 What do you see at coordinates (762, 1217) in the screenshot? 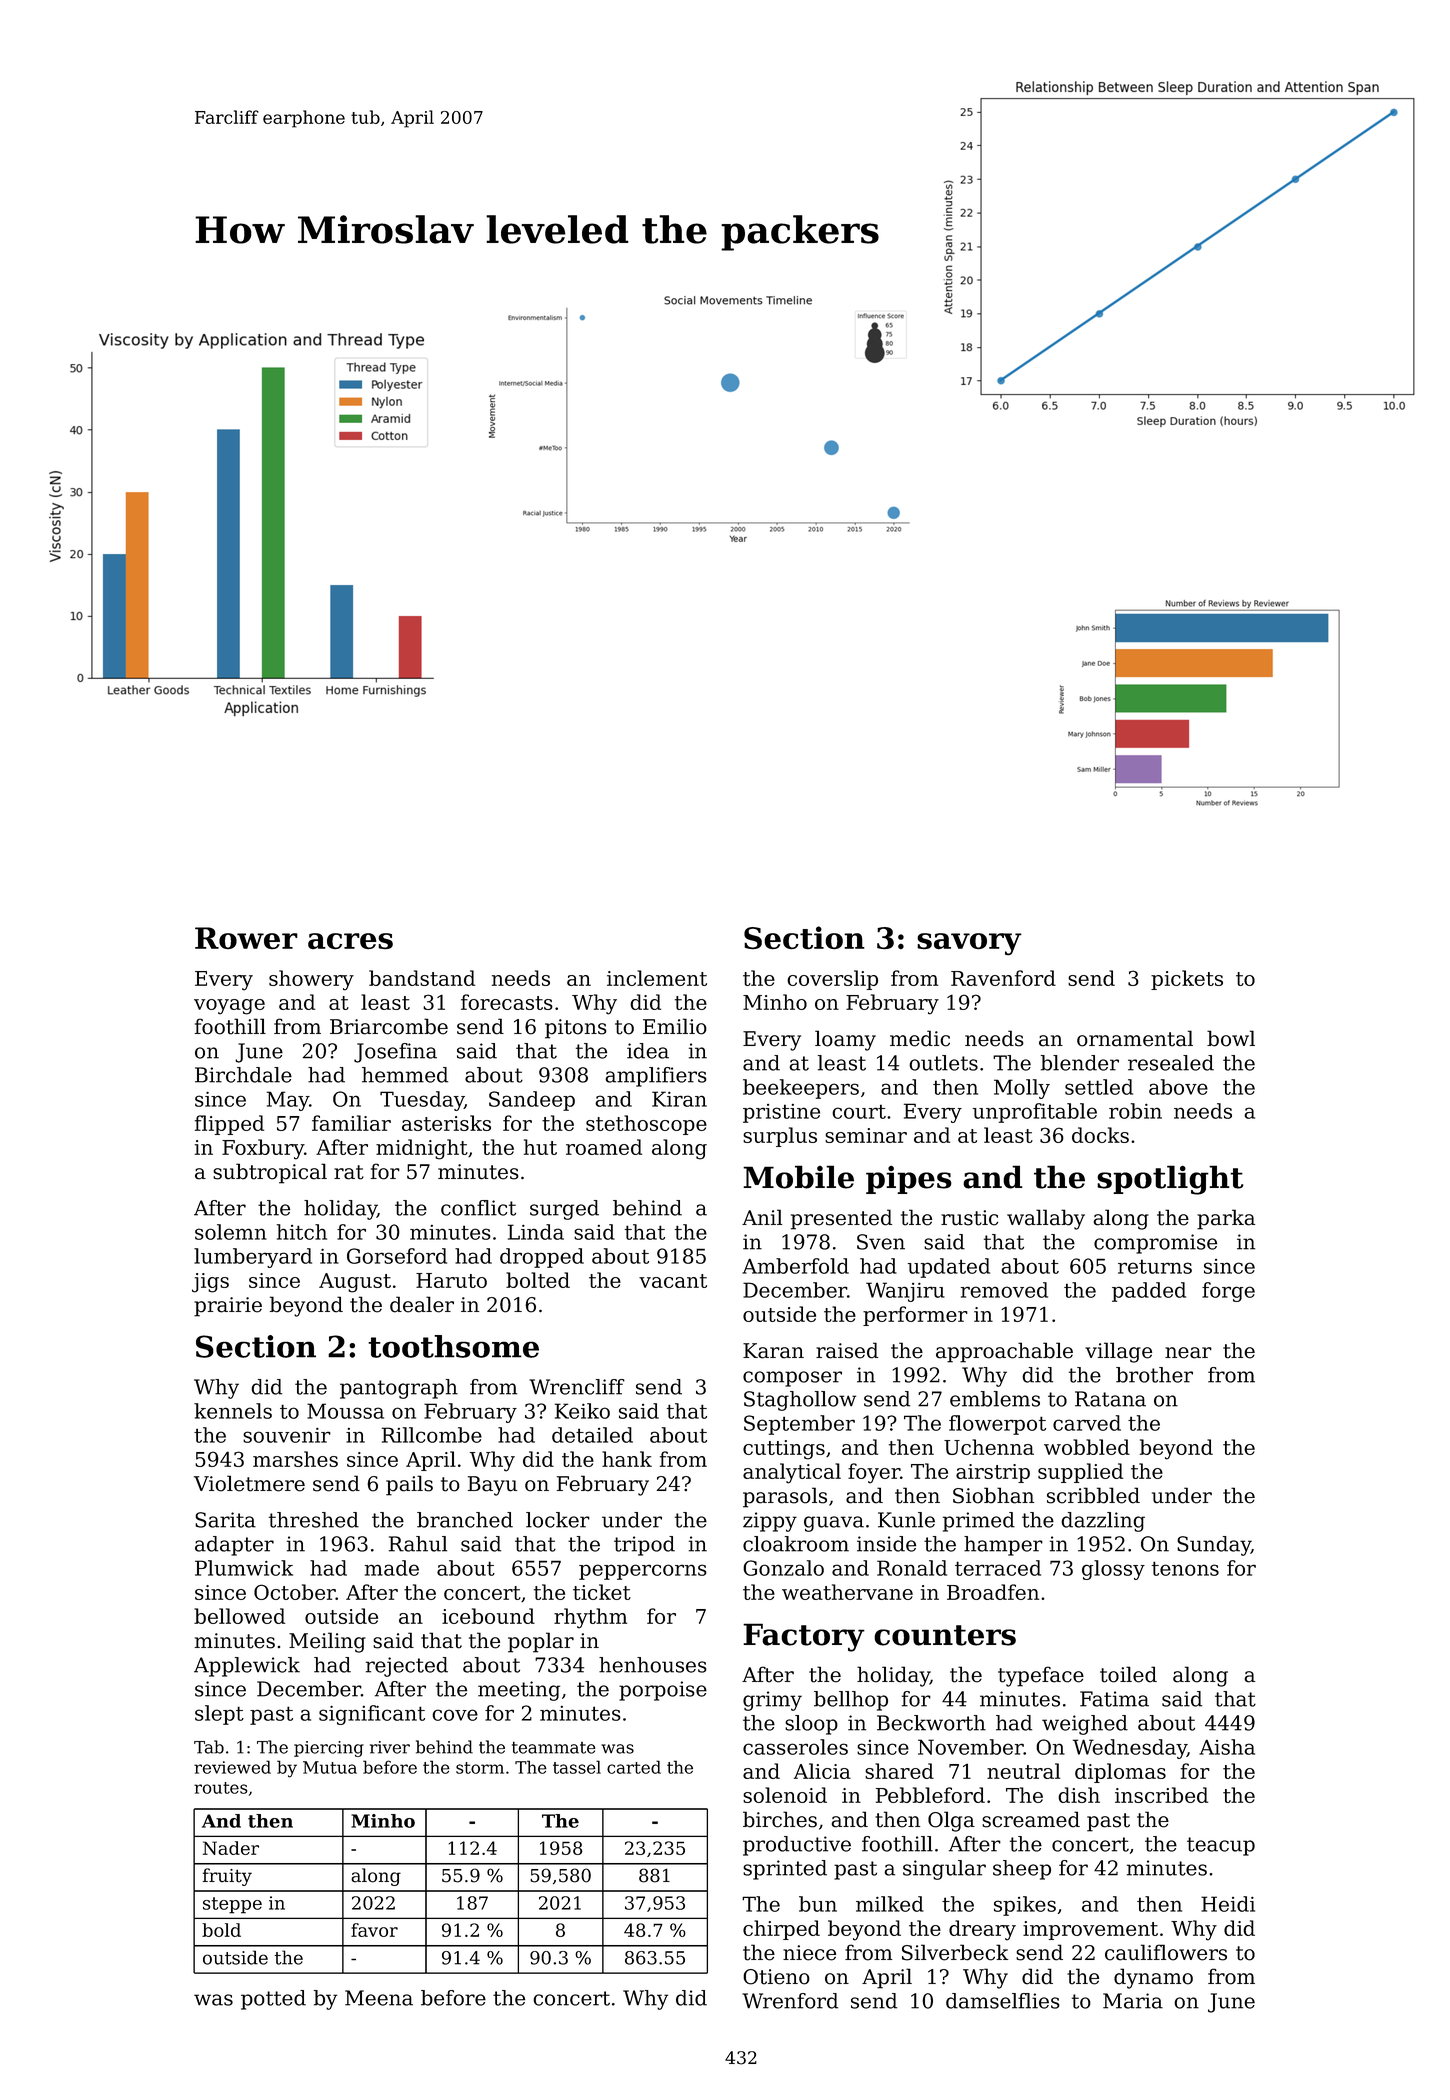
I see `Anil` at bounding box center [762, 1217].
